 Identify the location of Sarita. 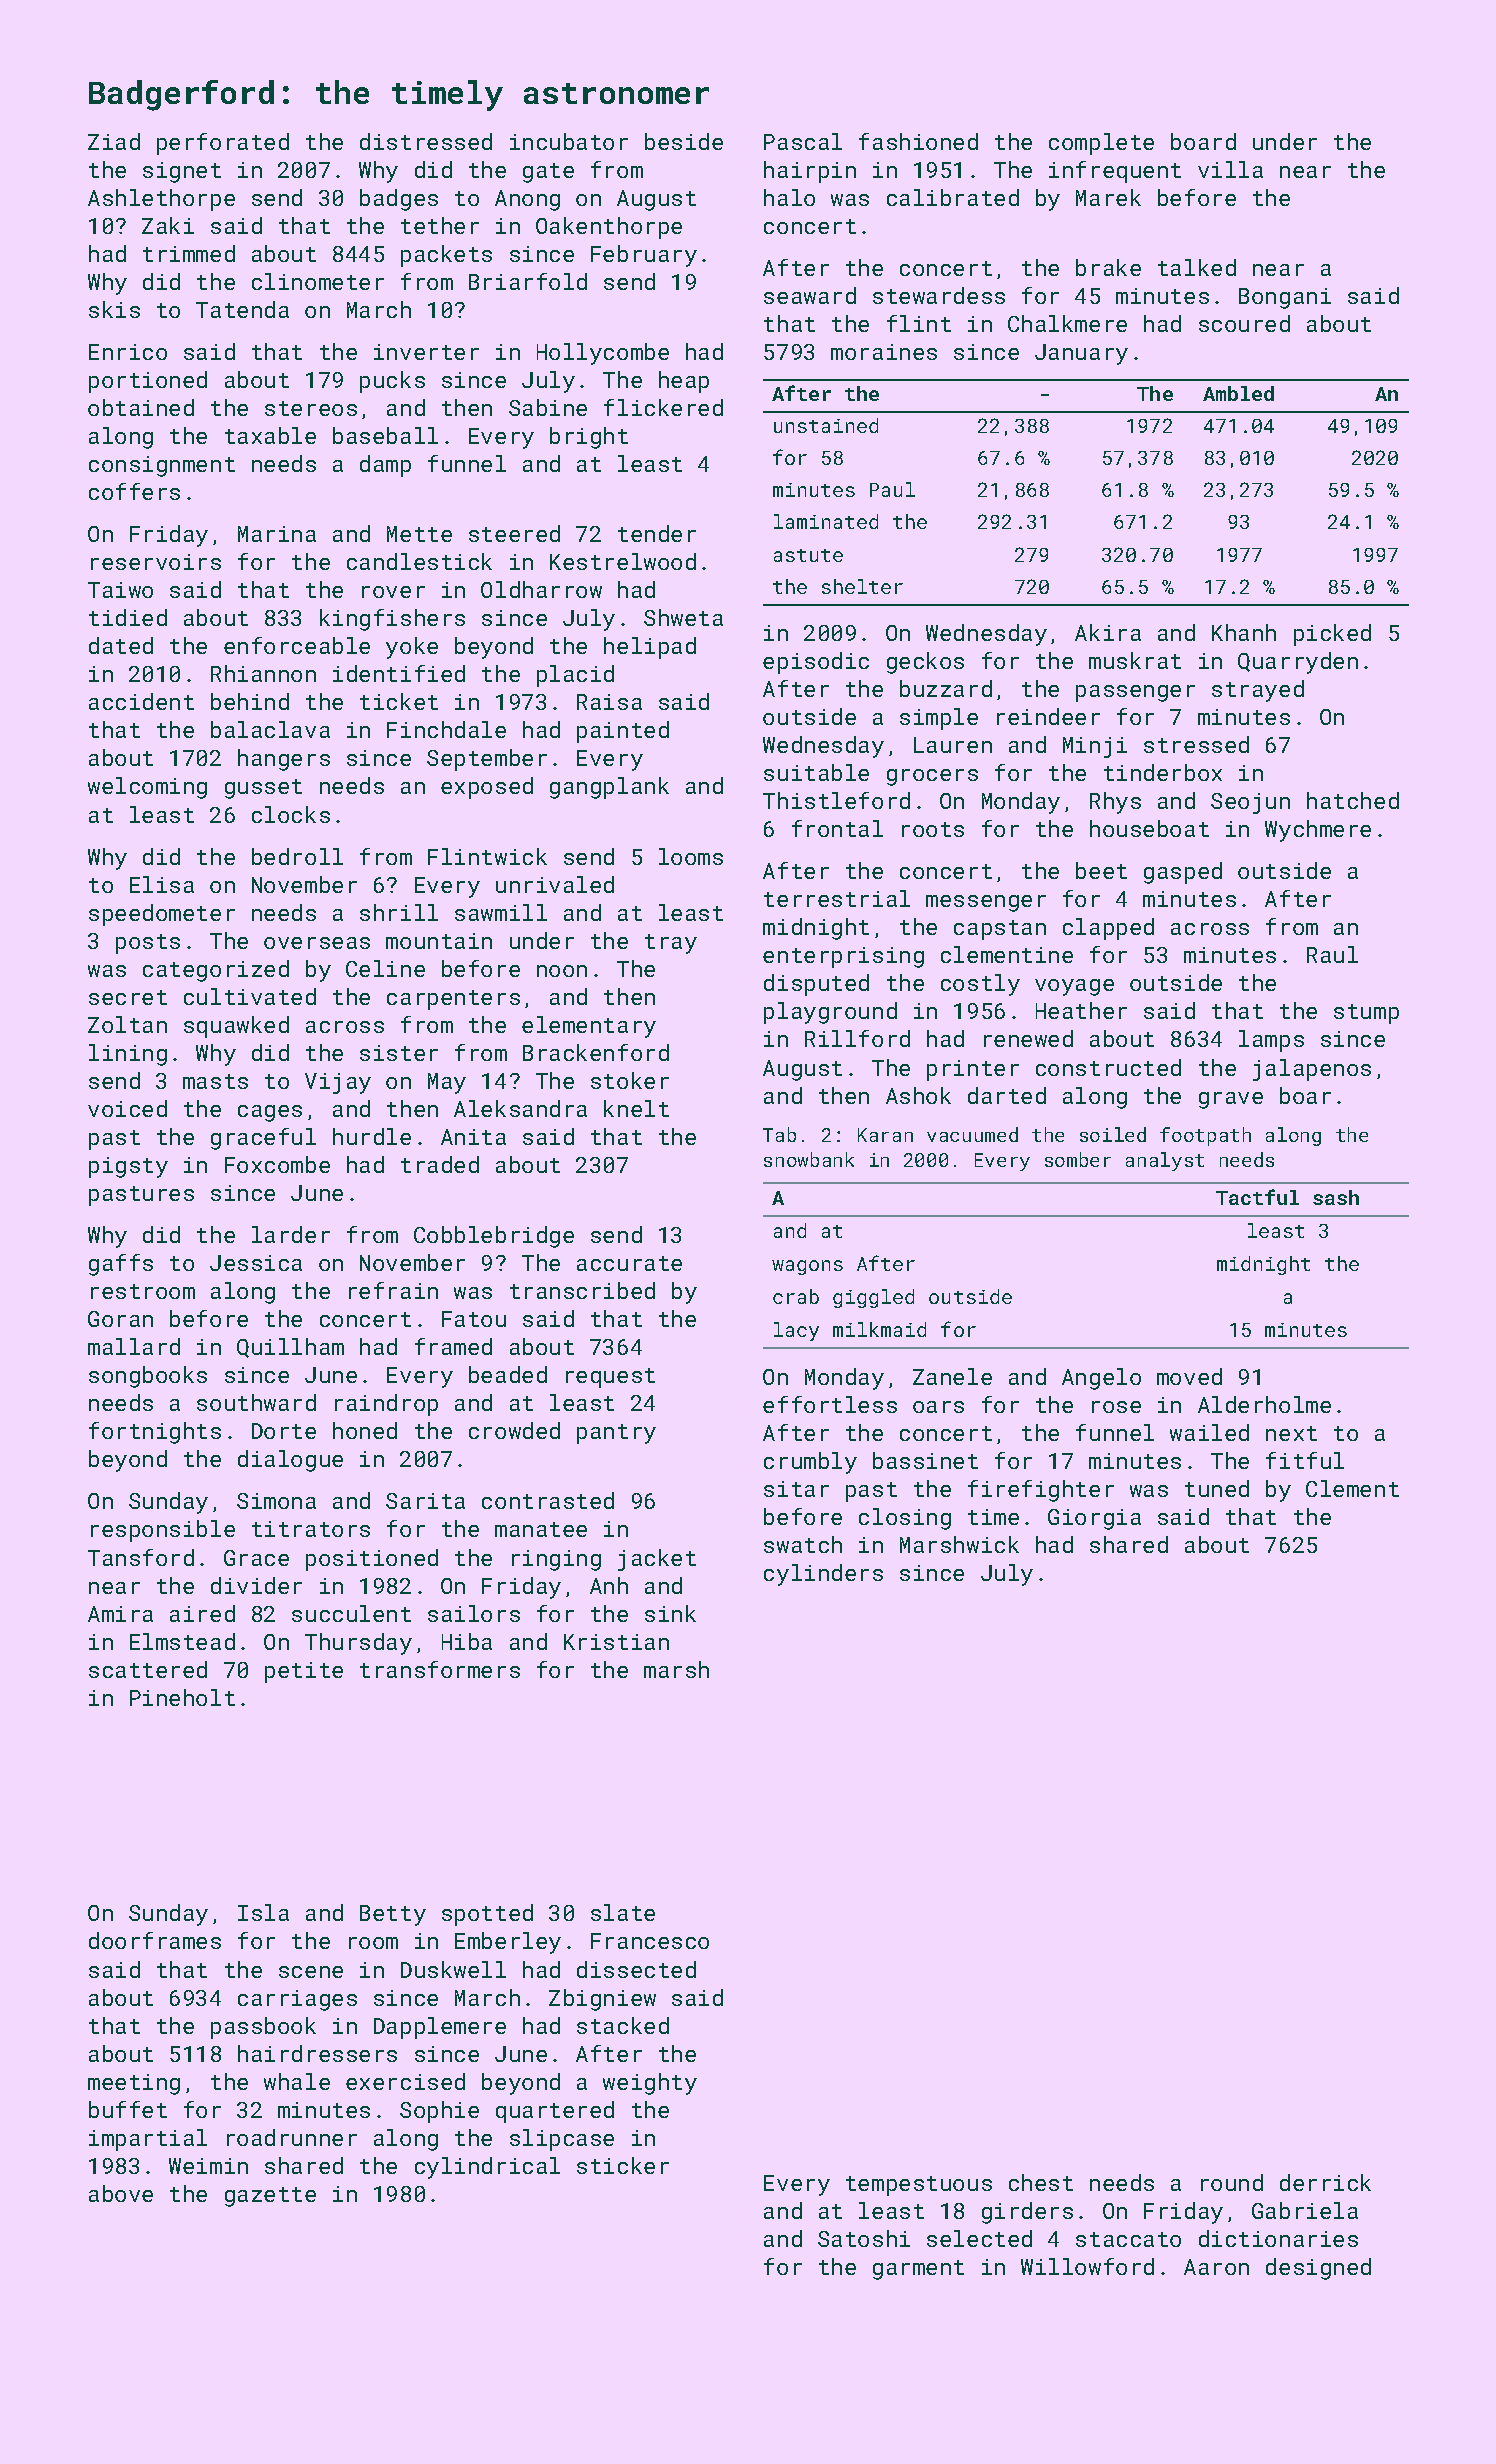
(425, 1501).
